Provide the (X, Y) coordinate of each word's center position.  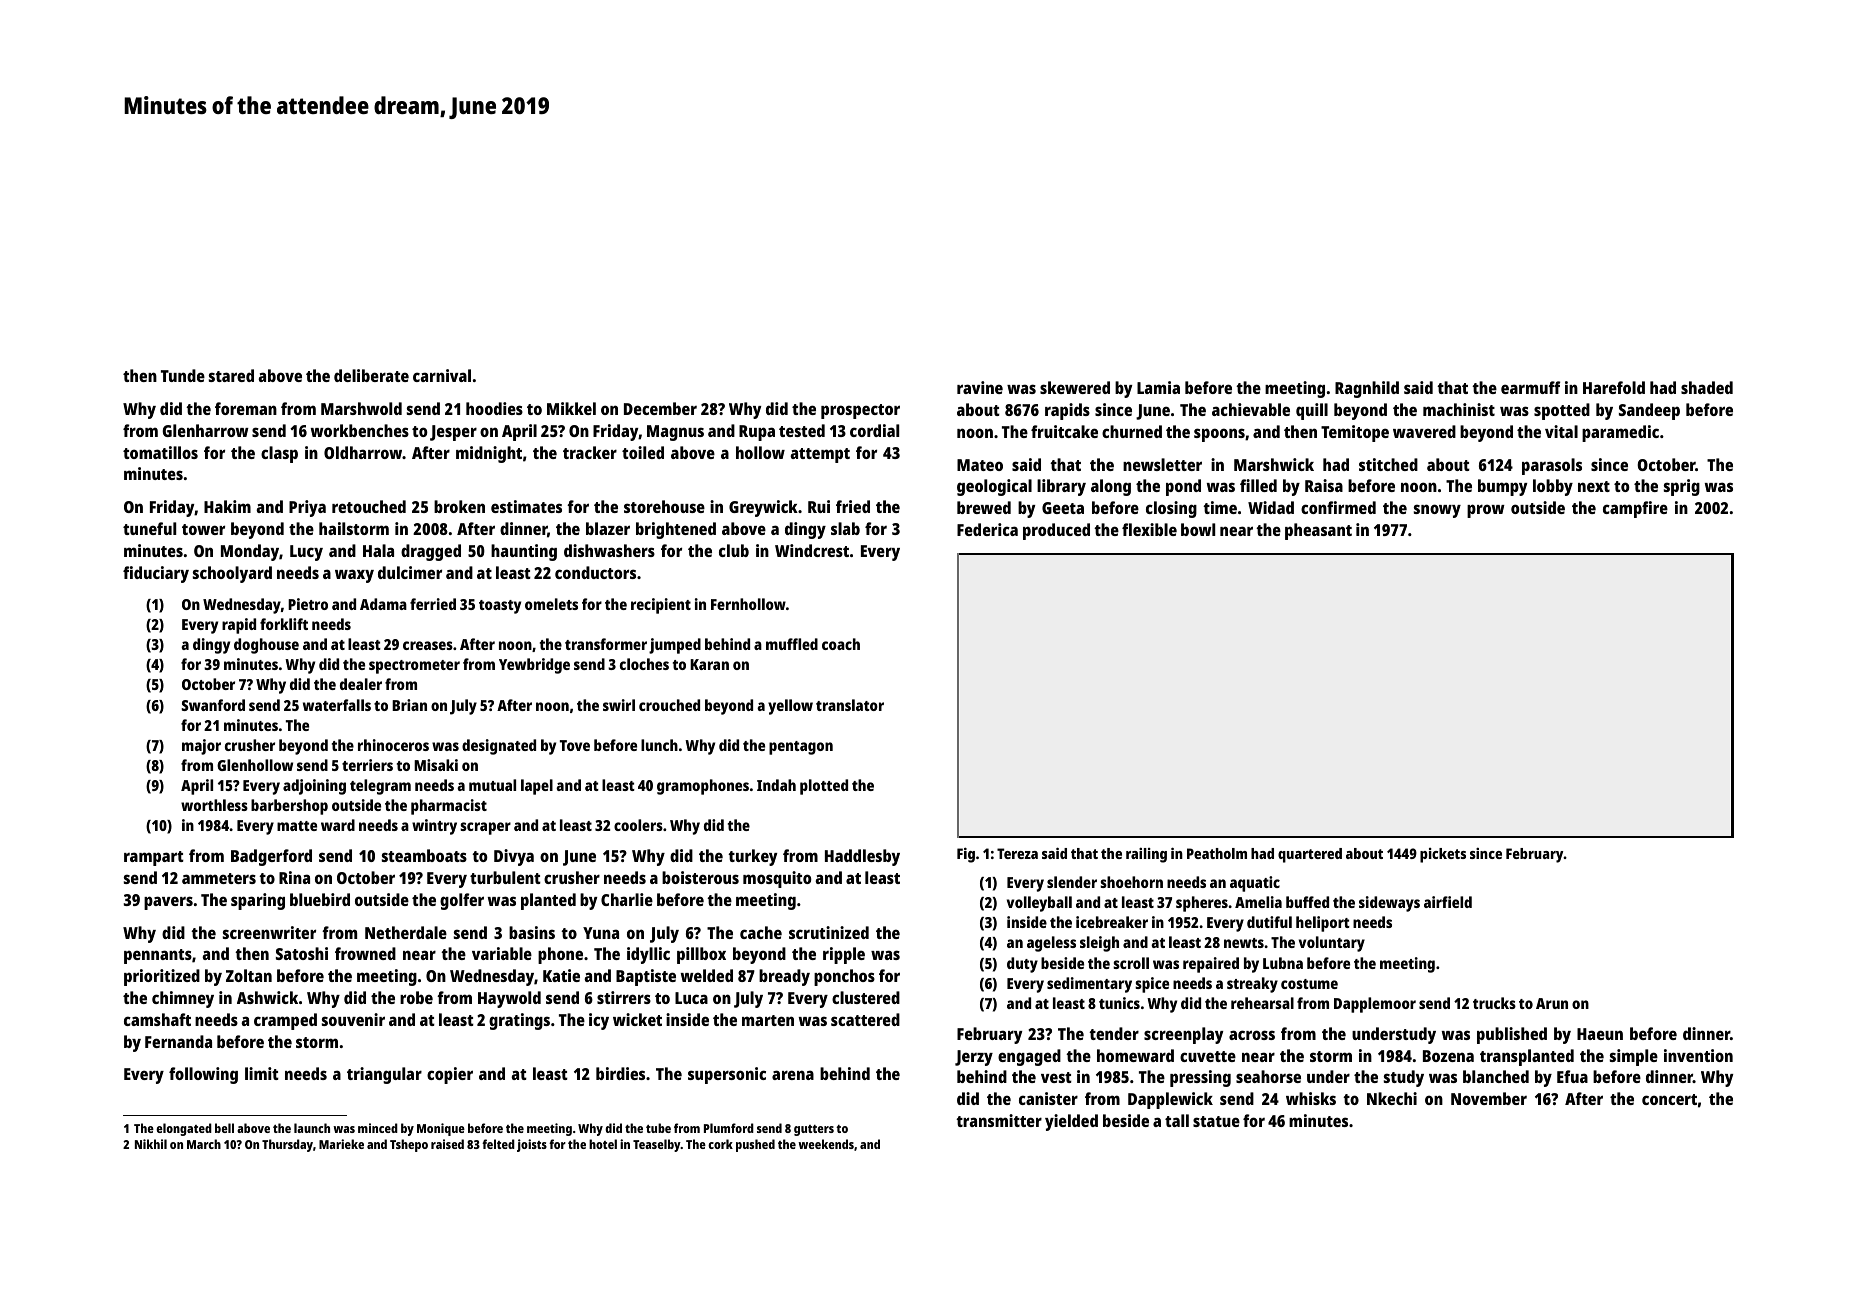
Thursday (287, 1145)
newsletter (1162, 464)
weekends (826, 1144)
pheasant (1318, 531)
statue (1216, 1121)
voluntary (1332, 944)
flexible (1149, 529)
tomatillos (160, 452)
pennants (158, 956)
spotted (1562, 411)
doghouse (266, 646)
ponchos (844, 977)
